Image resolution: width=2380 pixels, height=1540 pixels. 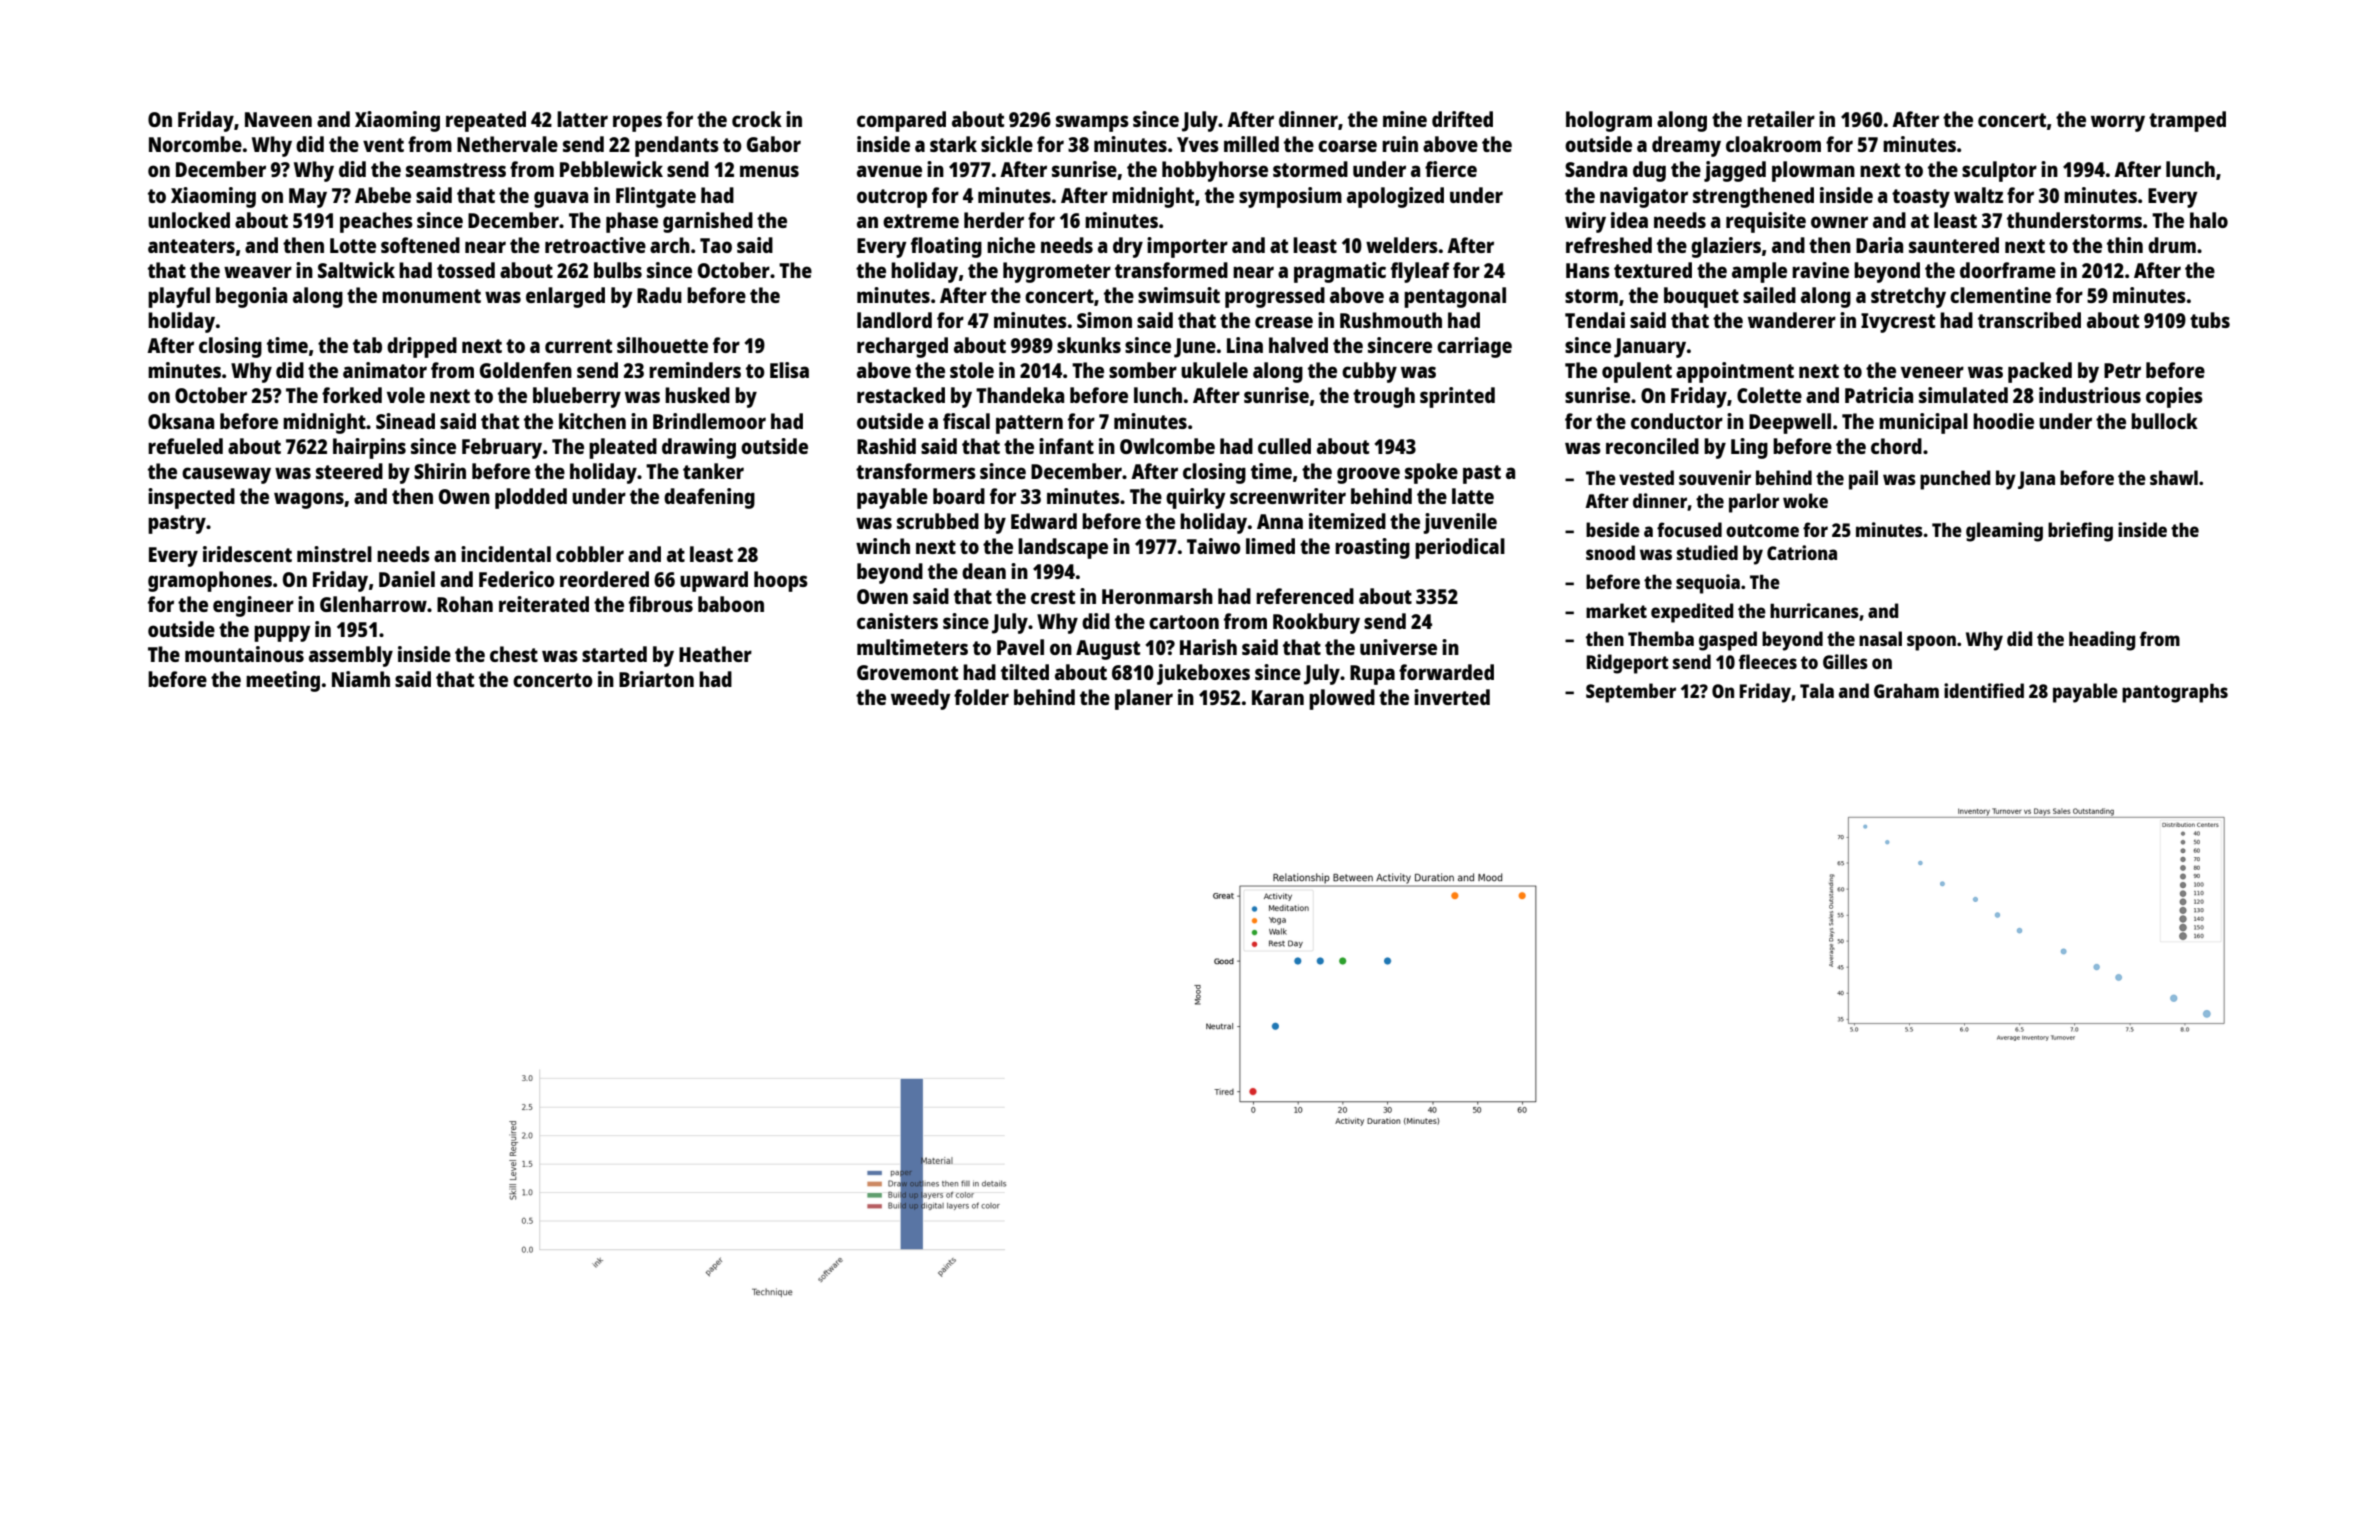 I want to click on pantographs, so click(x=2175, y=693).
